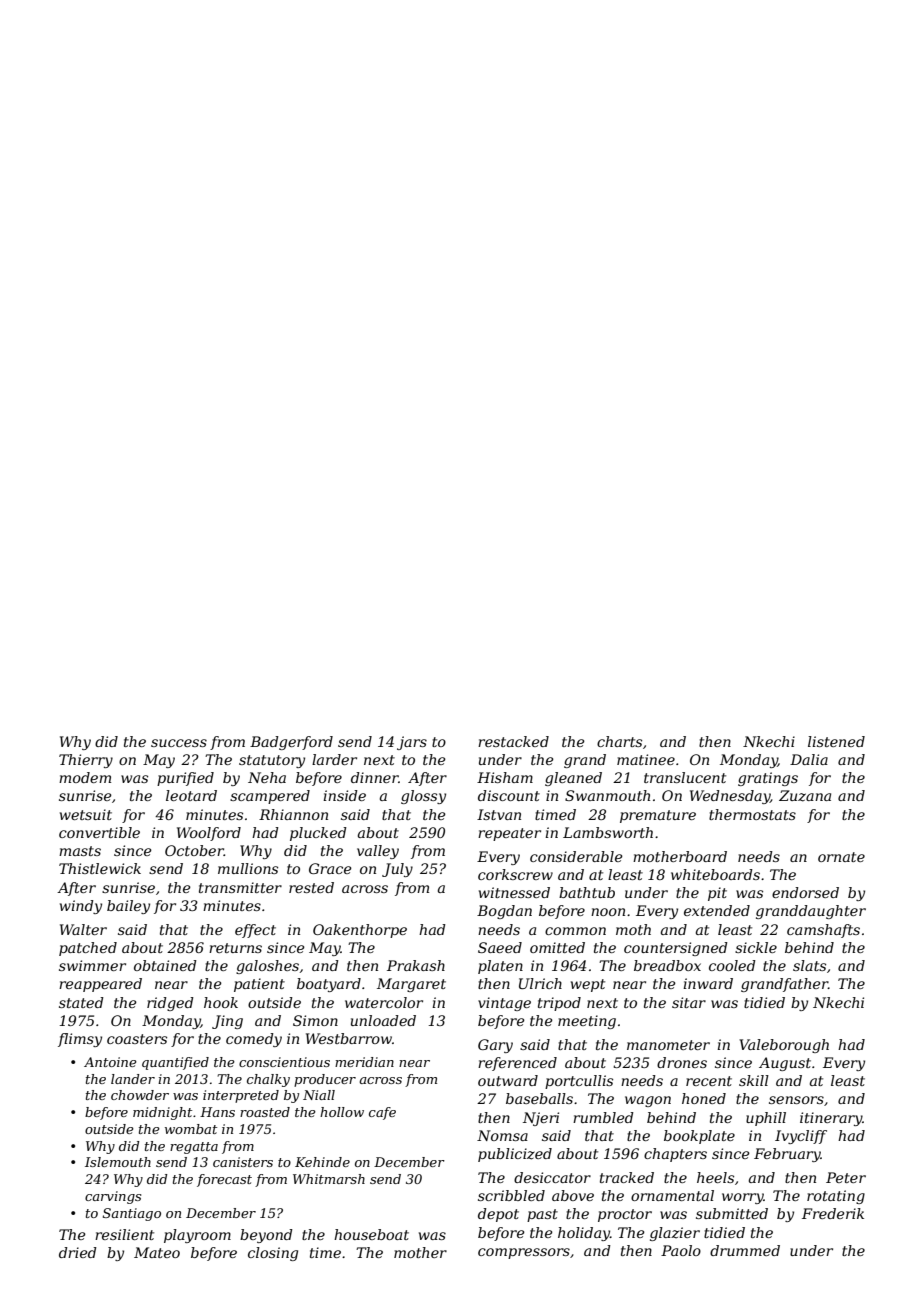 This document has width=924, height=1308. Describe the element at coordinates (241, 1096) in the document. I see `interpreted` at that location.
